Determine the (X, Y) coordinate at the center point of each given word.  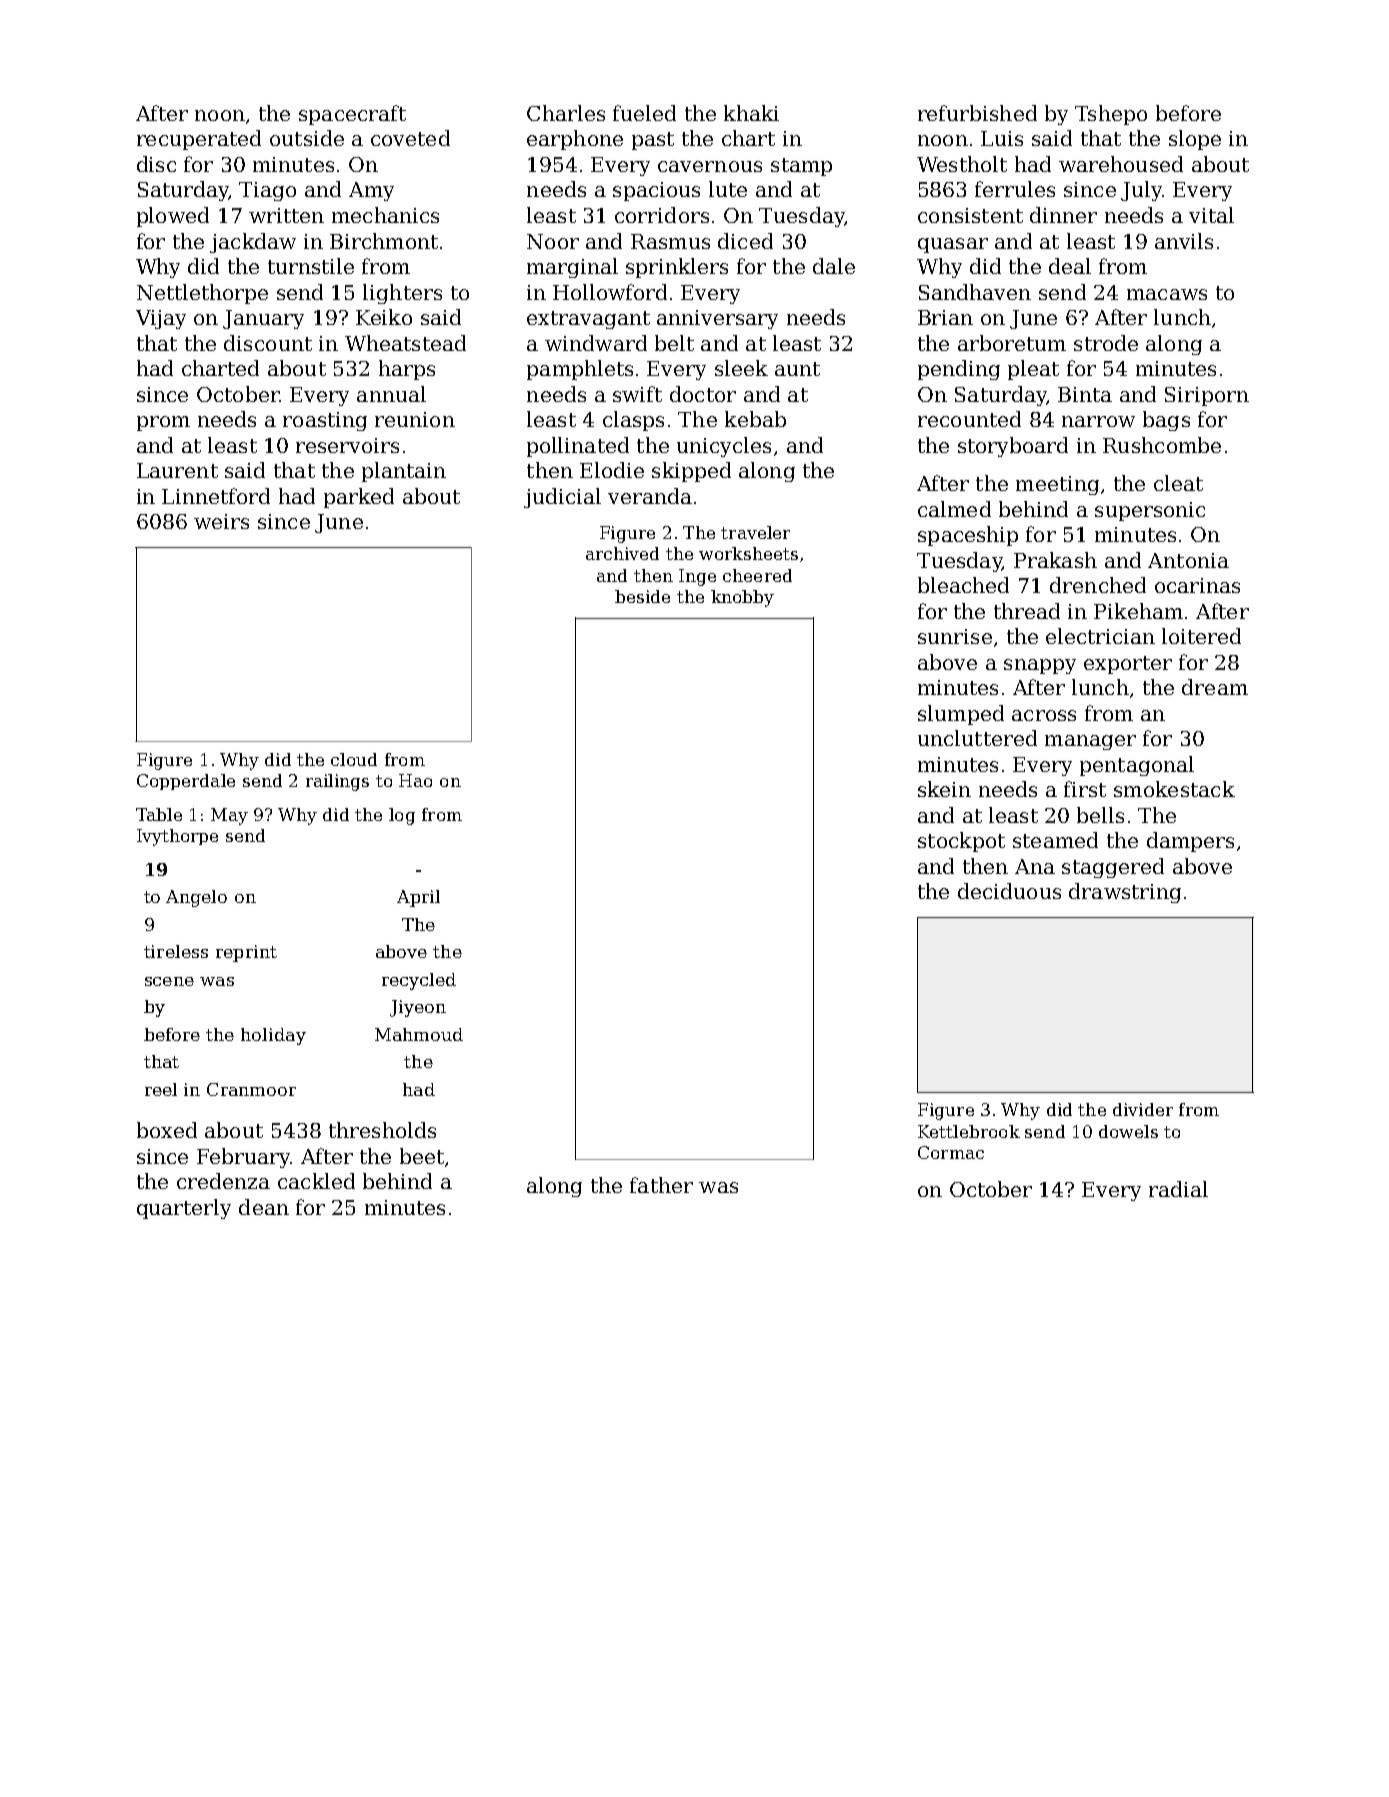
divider (1143, 1109)
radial (1178, 1189)
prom (163, 423)
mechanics (385, 215)
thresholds (382, 1130)
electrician (1100, 636)
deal (1070, 266)
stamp (801, 167)
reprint (246, 953)
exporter (1128, 665)
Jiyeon (418, 1008)
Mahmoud (419, 1034)
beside (642, 596)
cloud (354, 759)
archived (622, 553)
